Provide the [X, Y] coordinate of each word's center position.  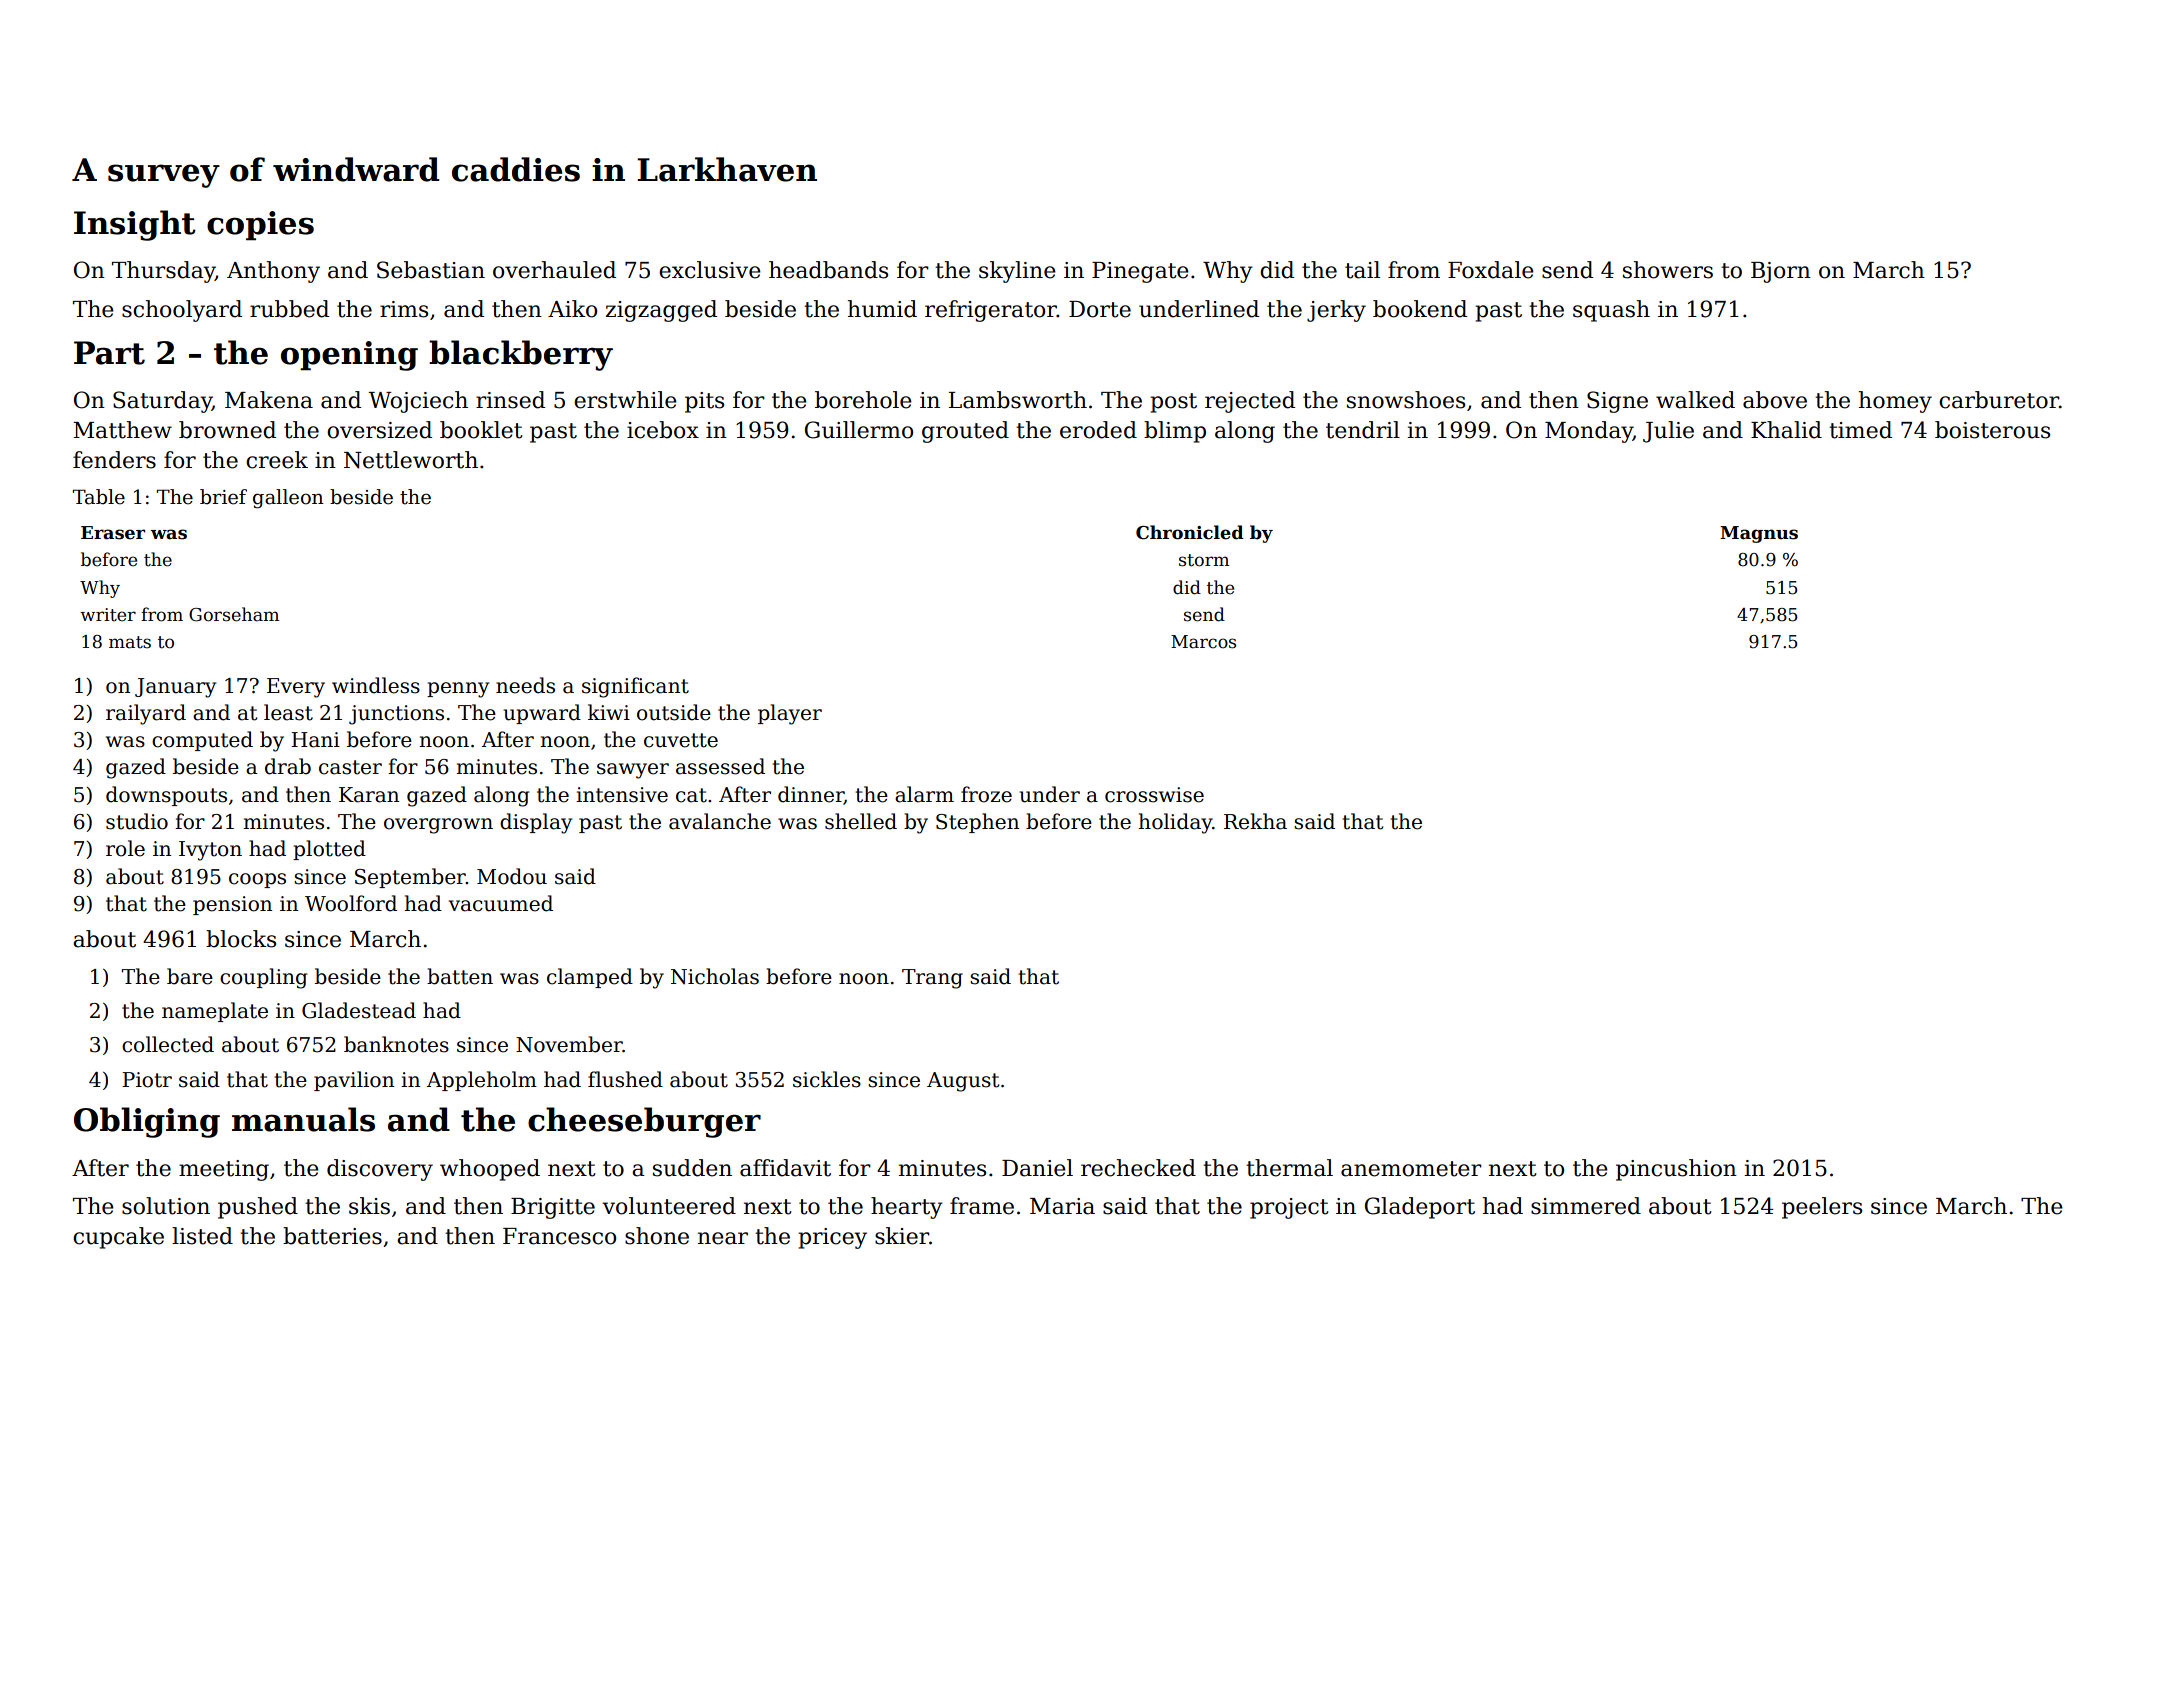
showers [1668, 270]
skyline [1017, 272]
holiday [1175, 823]
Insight [135, 225]
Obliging [147, 1122]
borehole [863, 400]
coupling [263, 978]
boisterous [1992, 430]
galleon [288, 498]
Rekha [1255, 821]
